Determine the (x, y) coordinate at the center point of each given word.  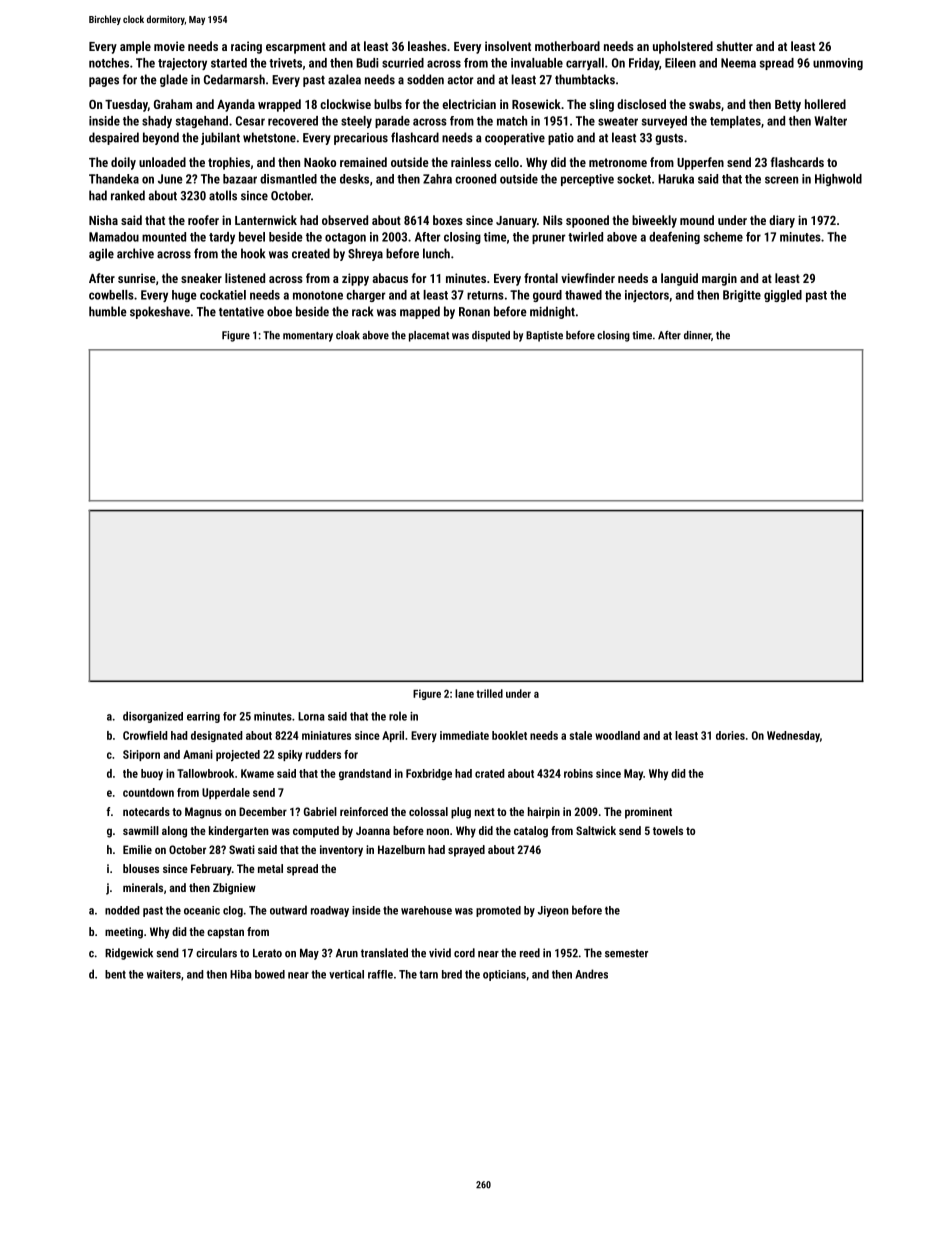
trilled (489, 693)
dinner (697, 335)
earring (203, 717)
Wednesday (793, 736)
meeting (124, 933)
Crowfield (145, 735)
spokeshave (160, 312)
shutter (734, 46)
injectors (647, 296)
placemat (429, 336)
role (398, 716)
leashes (427, 46)
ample (135, 47)
